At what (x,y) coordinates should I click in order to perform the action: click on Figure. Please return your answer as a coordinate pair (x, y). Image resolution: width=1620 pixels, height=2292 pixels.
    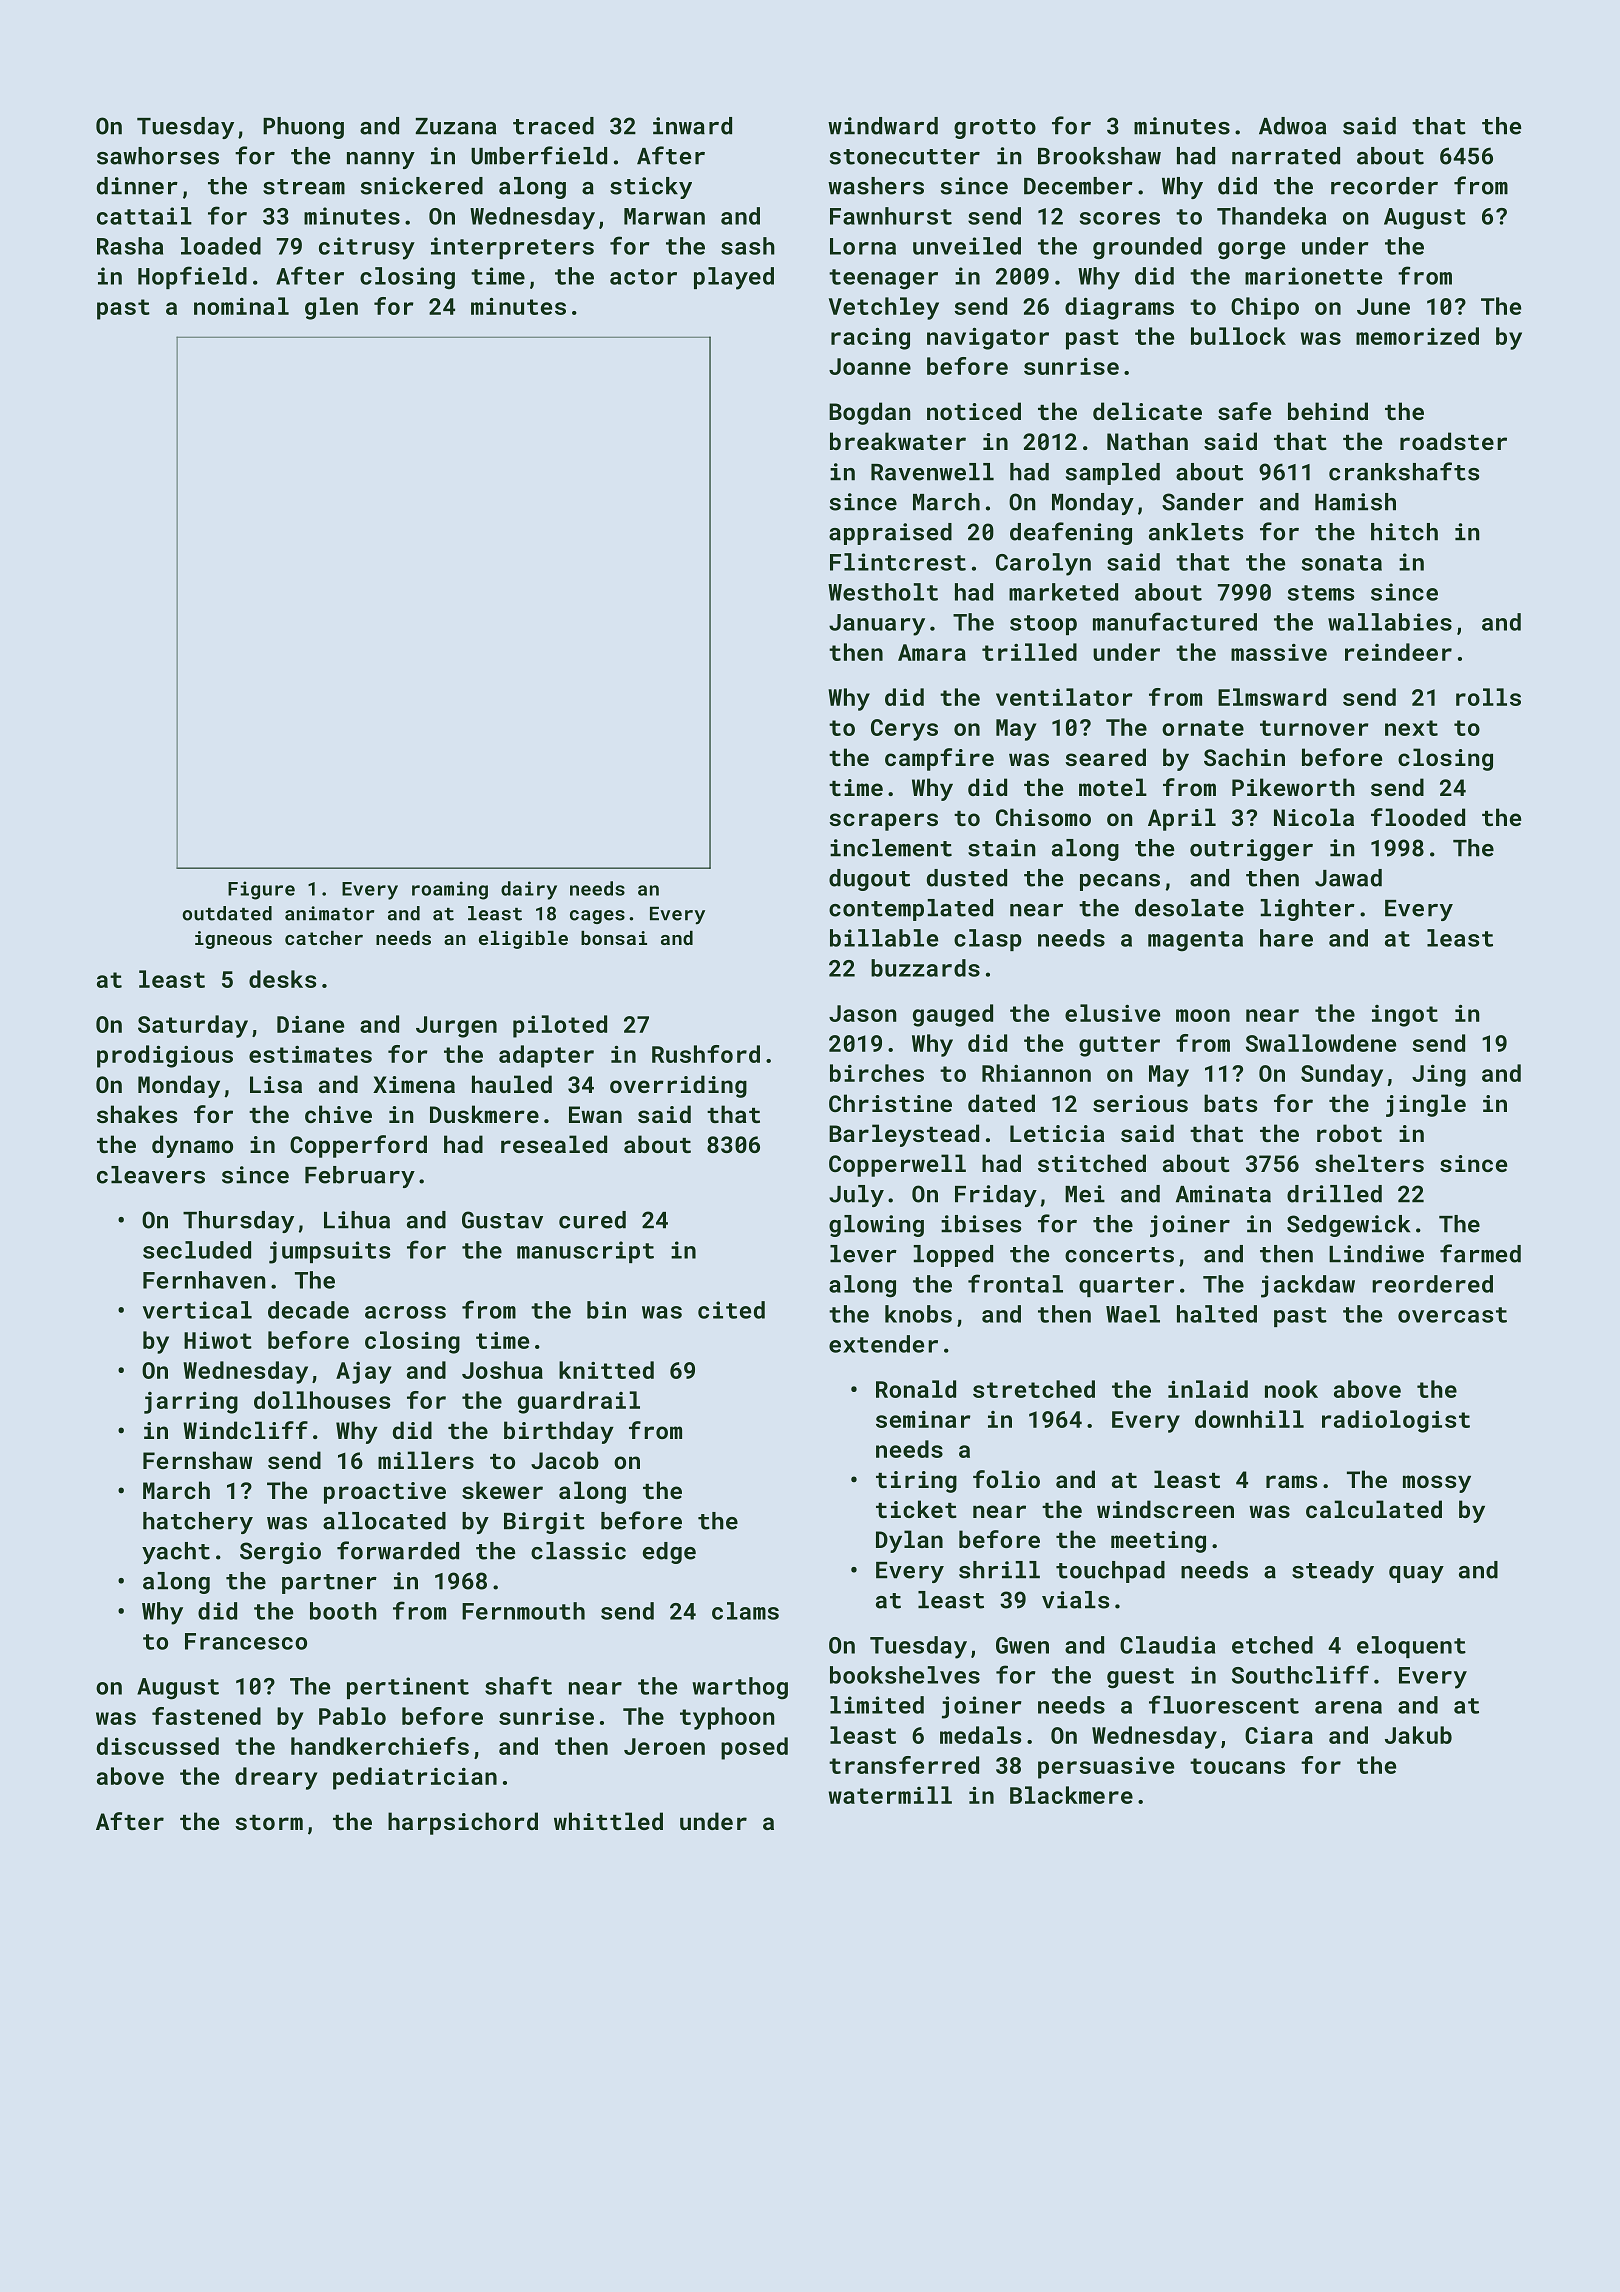
    Looking at the image, I should click on (261, 890).
